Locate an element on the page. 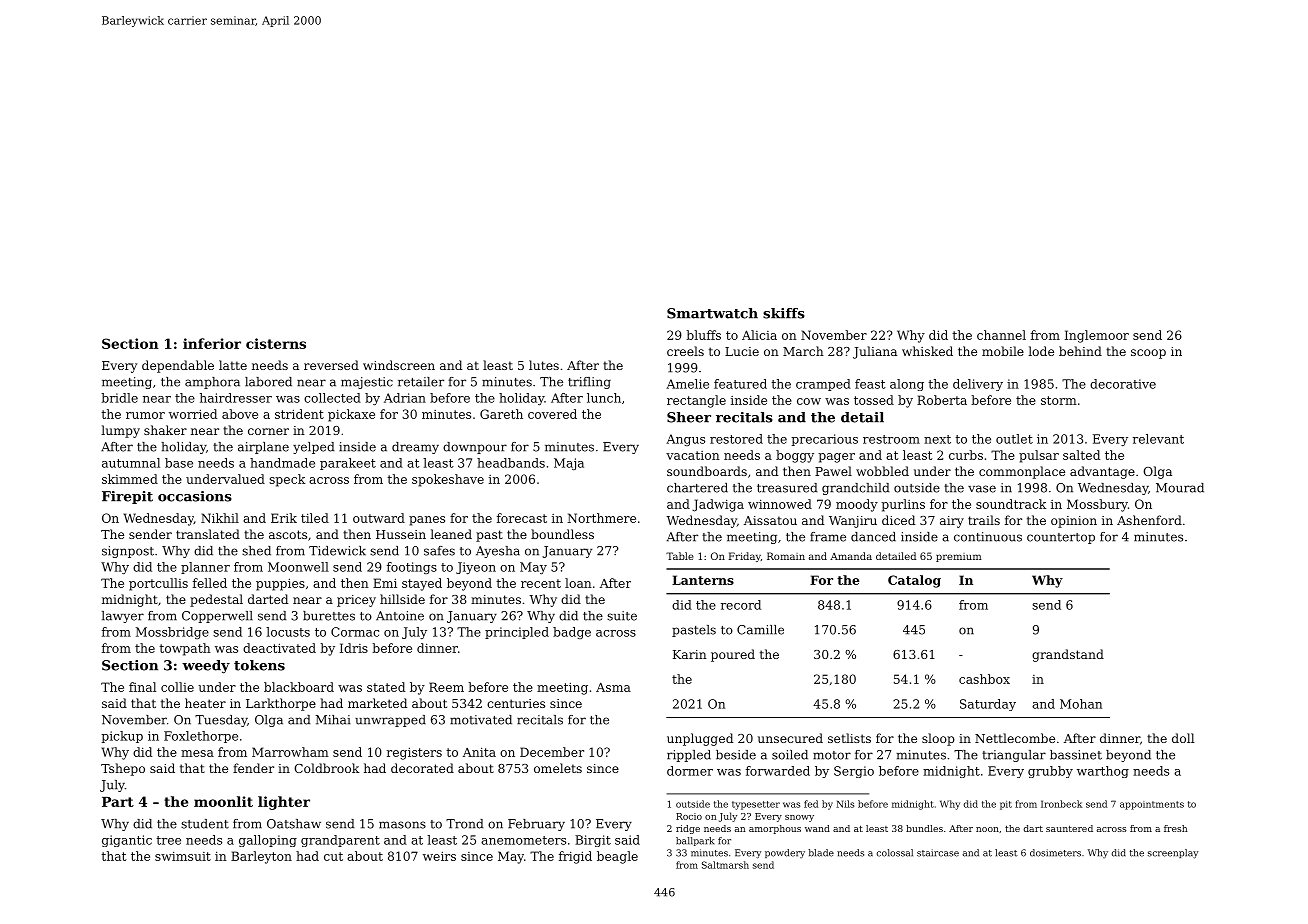  Smartwatch is located at coordinates (712, 313).
